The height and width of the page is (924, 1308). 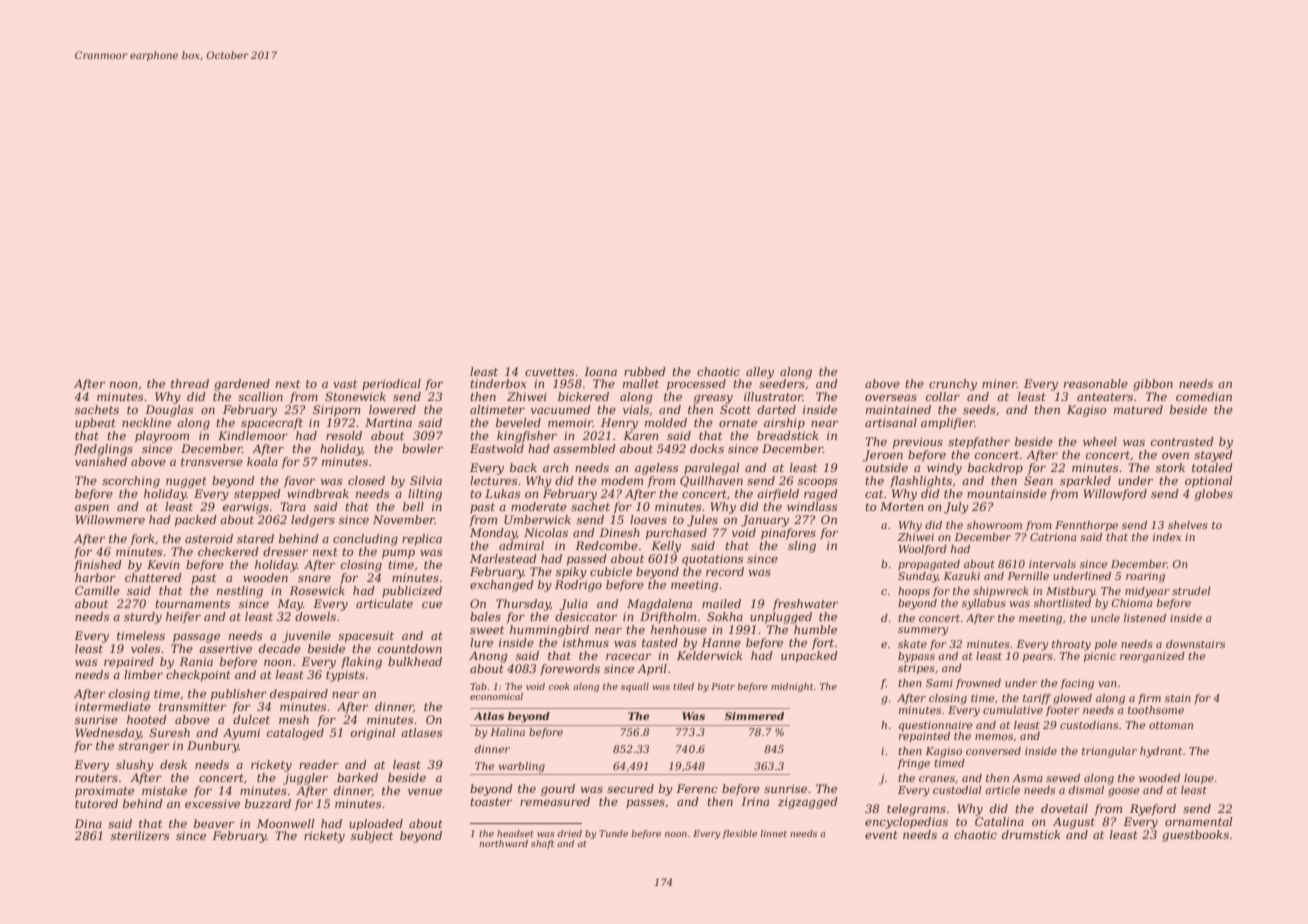 What do you see at coordinates (242, 385) in the page?
I see `gardened` at bounding box center [242, 385].
